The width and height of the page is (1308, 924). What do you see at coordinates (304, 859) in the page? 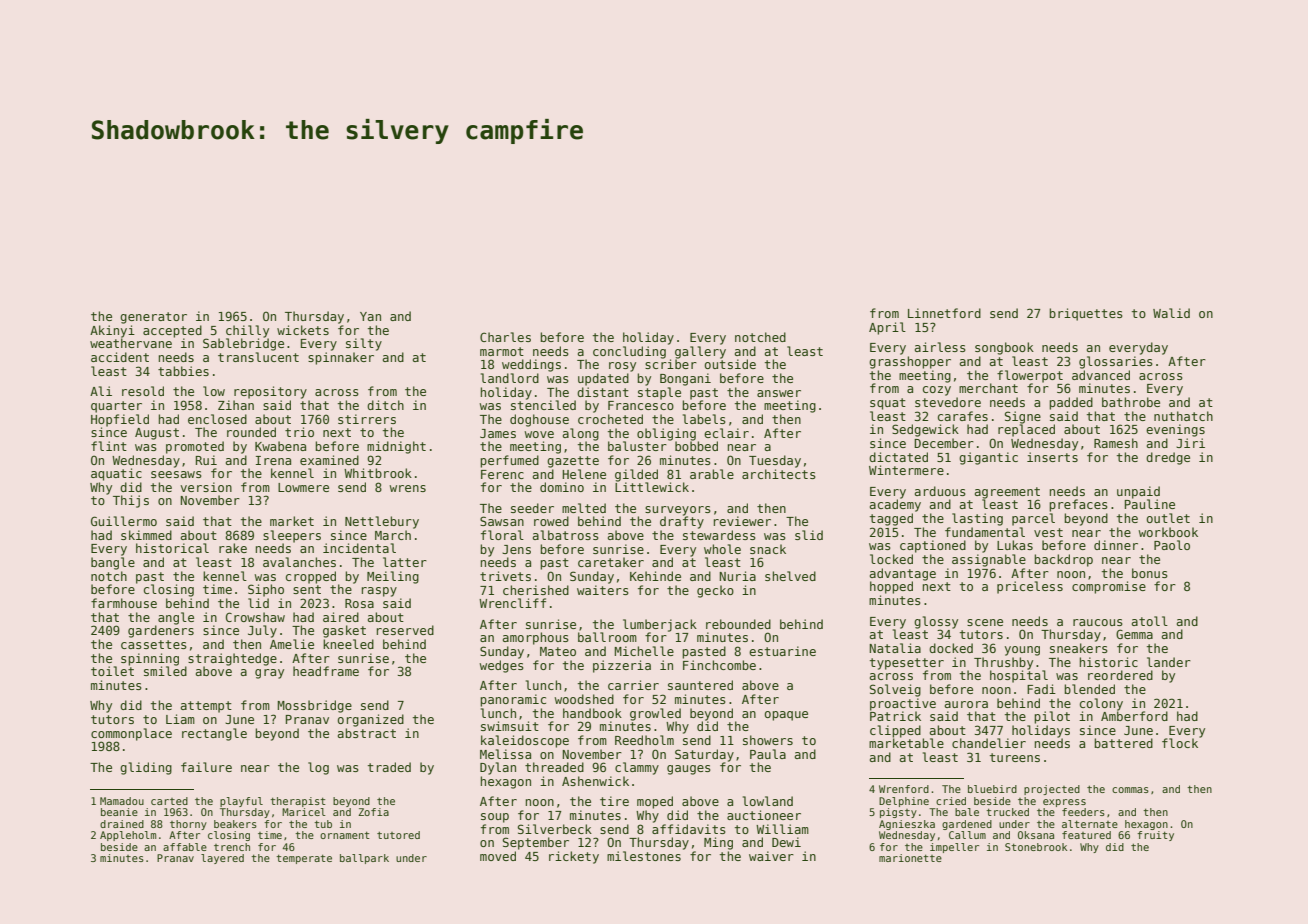
I see `temperate` at bounding box center [304, 859].
